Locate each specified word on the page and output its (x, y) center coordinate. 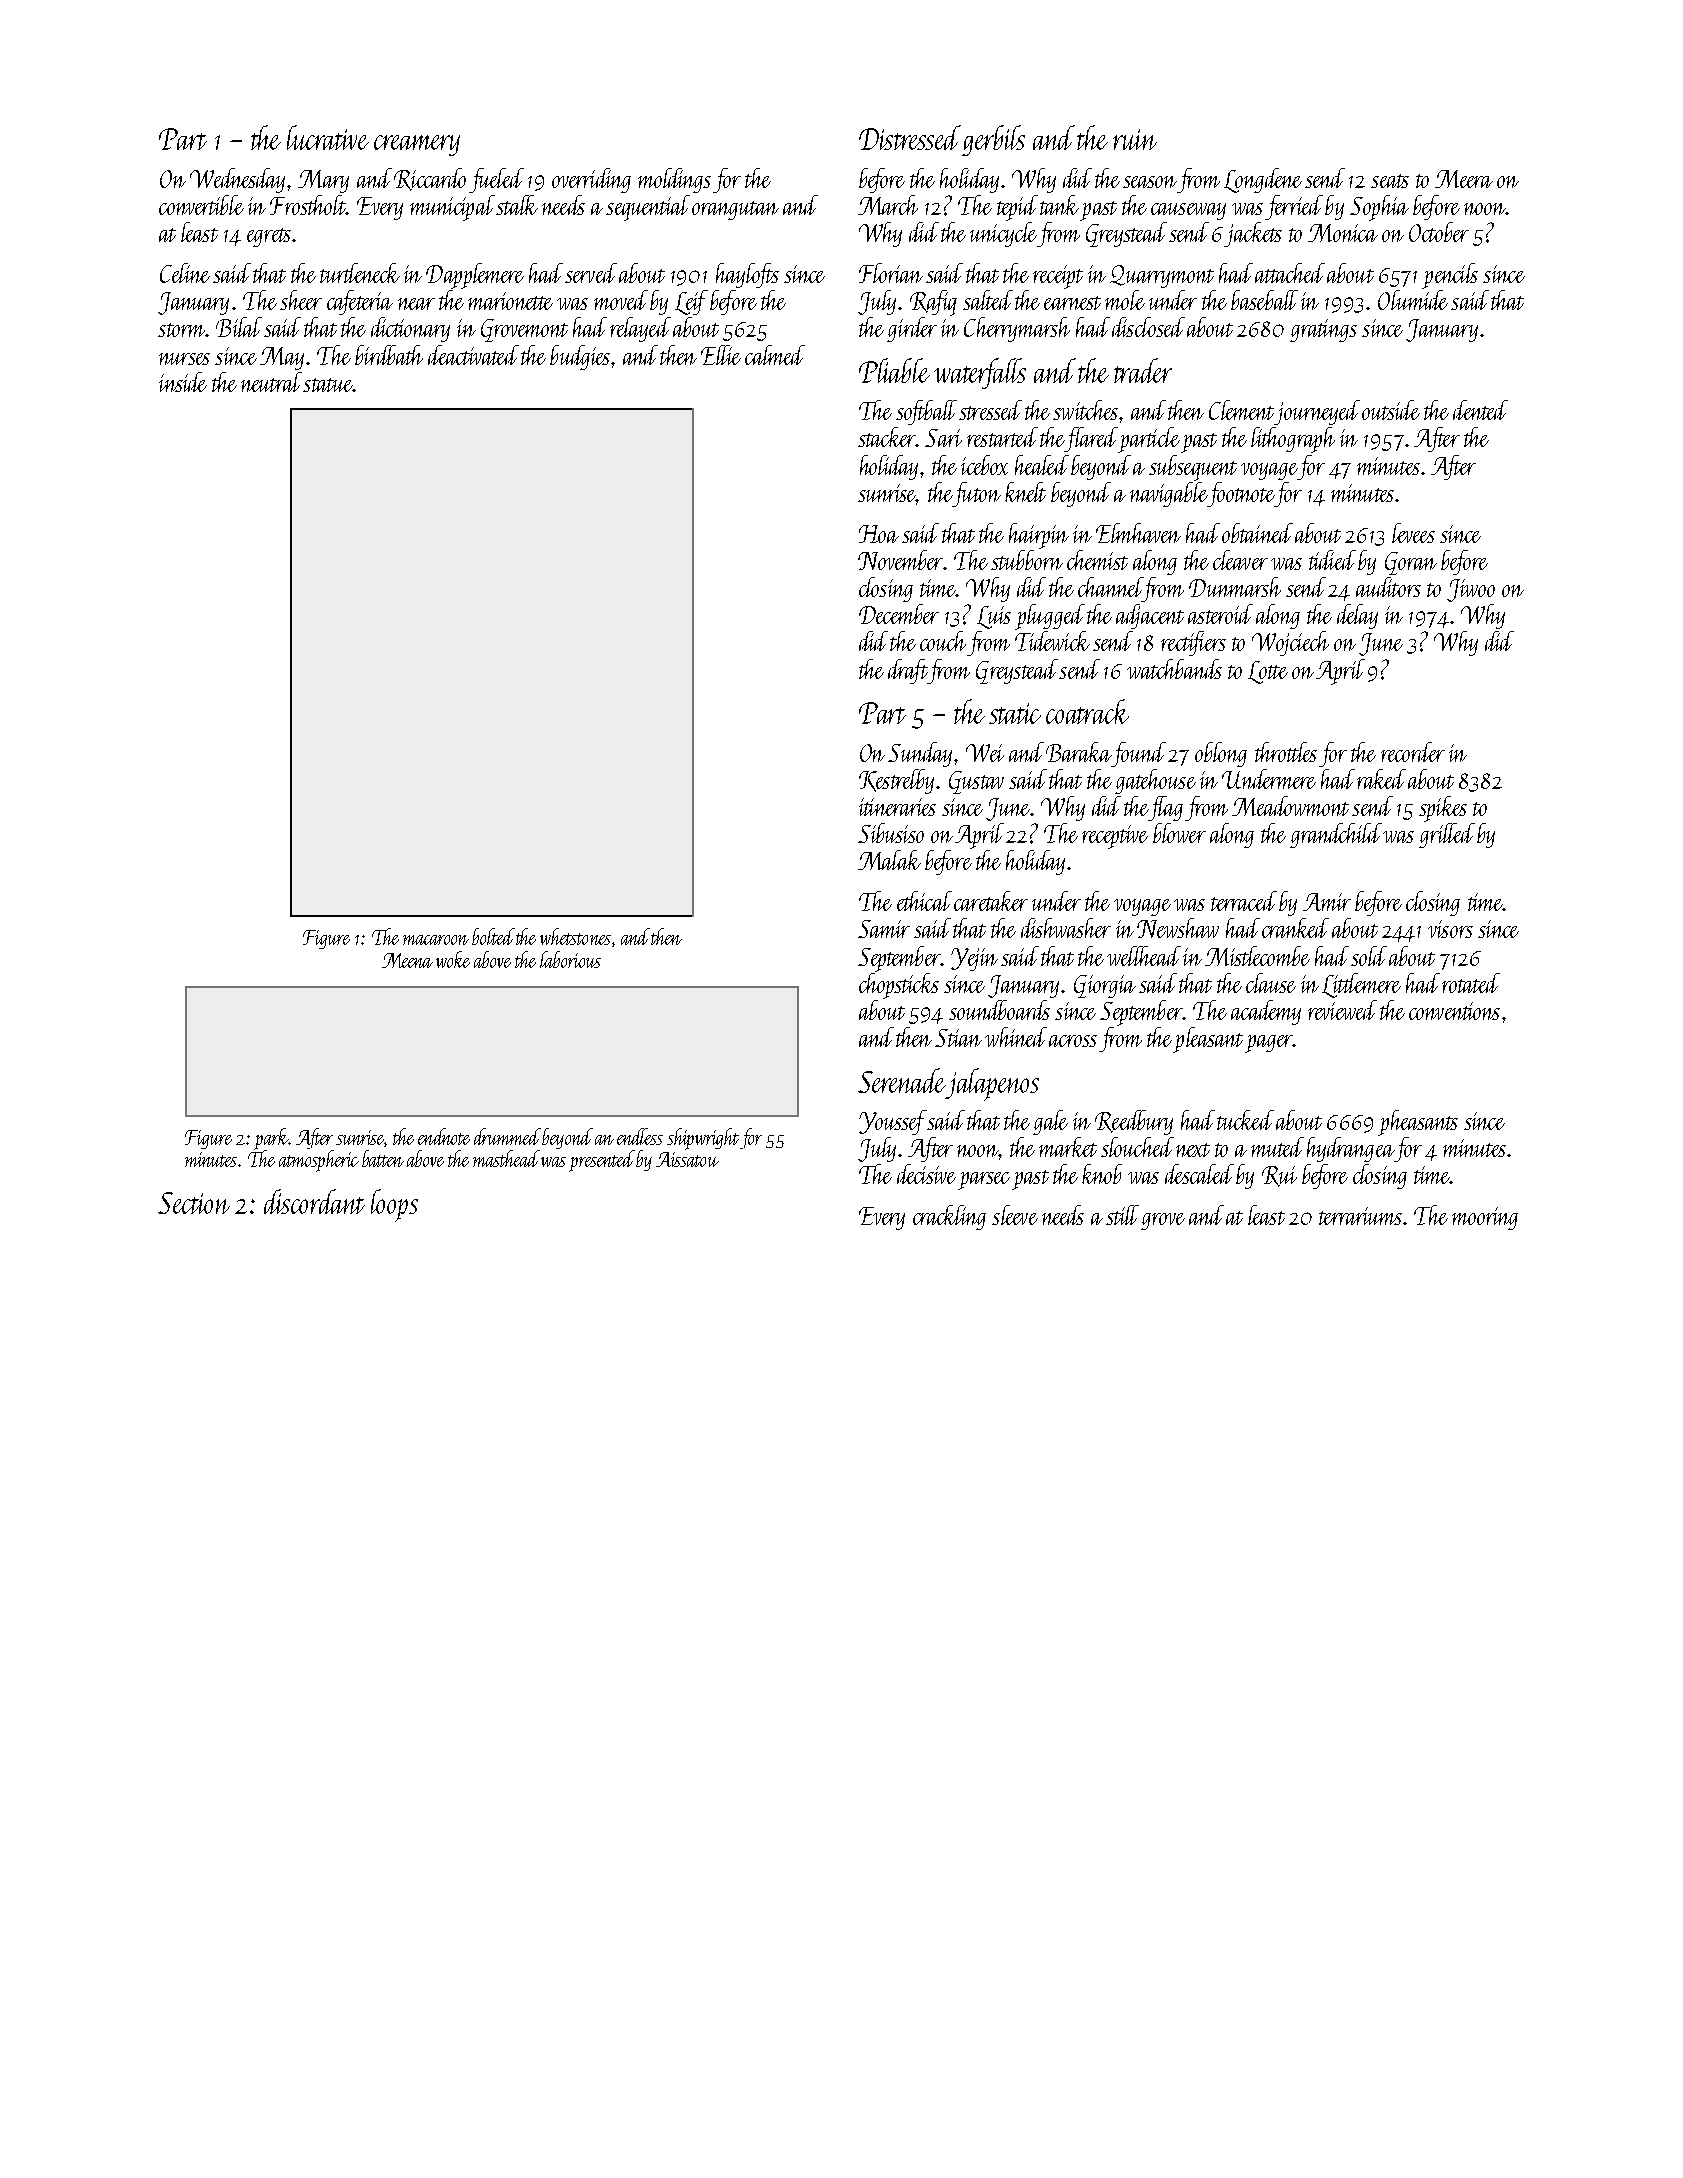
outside (1391, 410)
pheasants (1418, 1123)
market (1068, 1147)
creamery (417, 145)
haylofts (747, 275)
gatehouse (1155, 781)
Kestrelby (896, 781)
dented (1480, 410)
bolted (493, 936)
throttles (1286, 752)
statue (327, 385)
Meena (407, 960)
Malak (889, 860)
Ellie (721, 355)
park (271, 1139)
